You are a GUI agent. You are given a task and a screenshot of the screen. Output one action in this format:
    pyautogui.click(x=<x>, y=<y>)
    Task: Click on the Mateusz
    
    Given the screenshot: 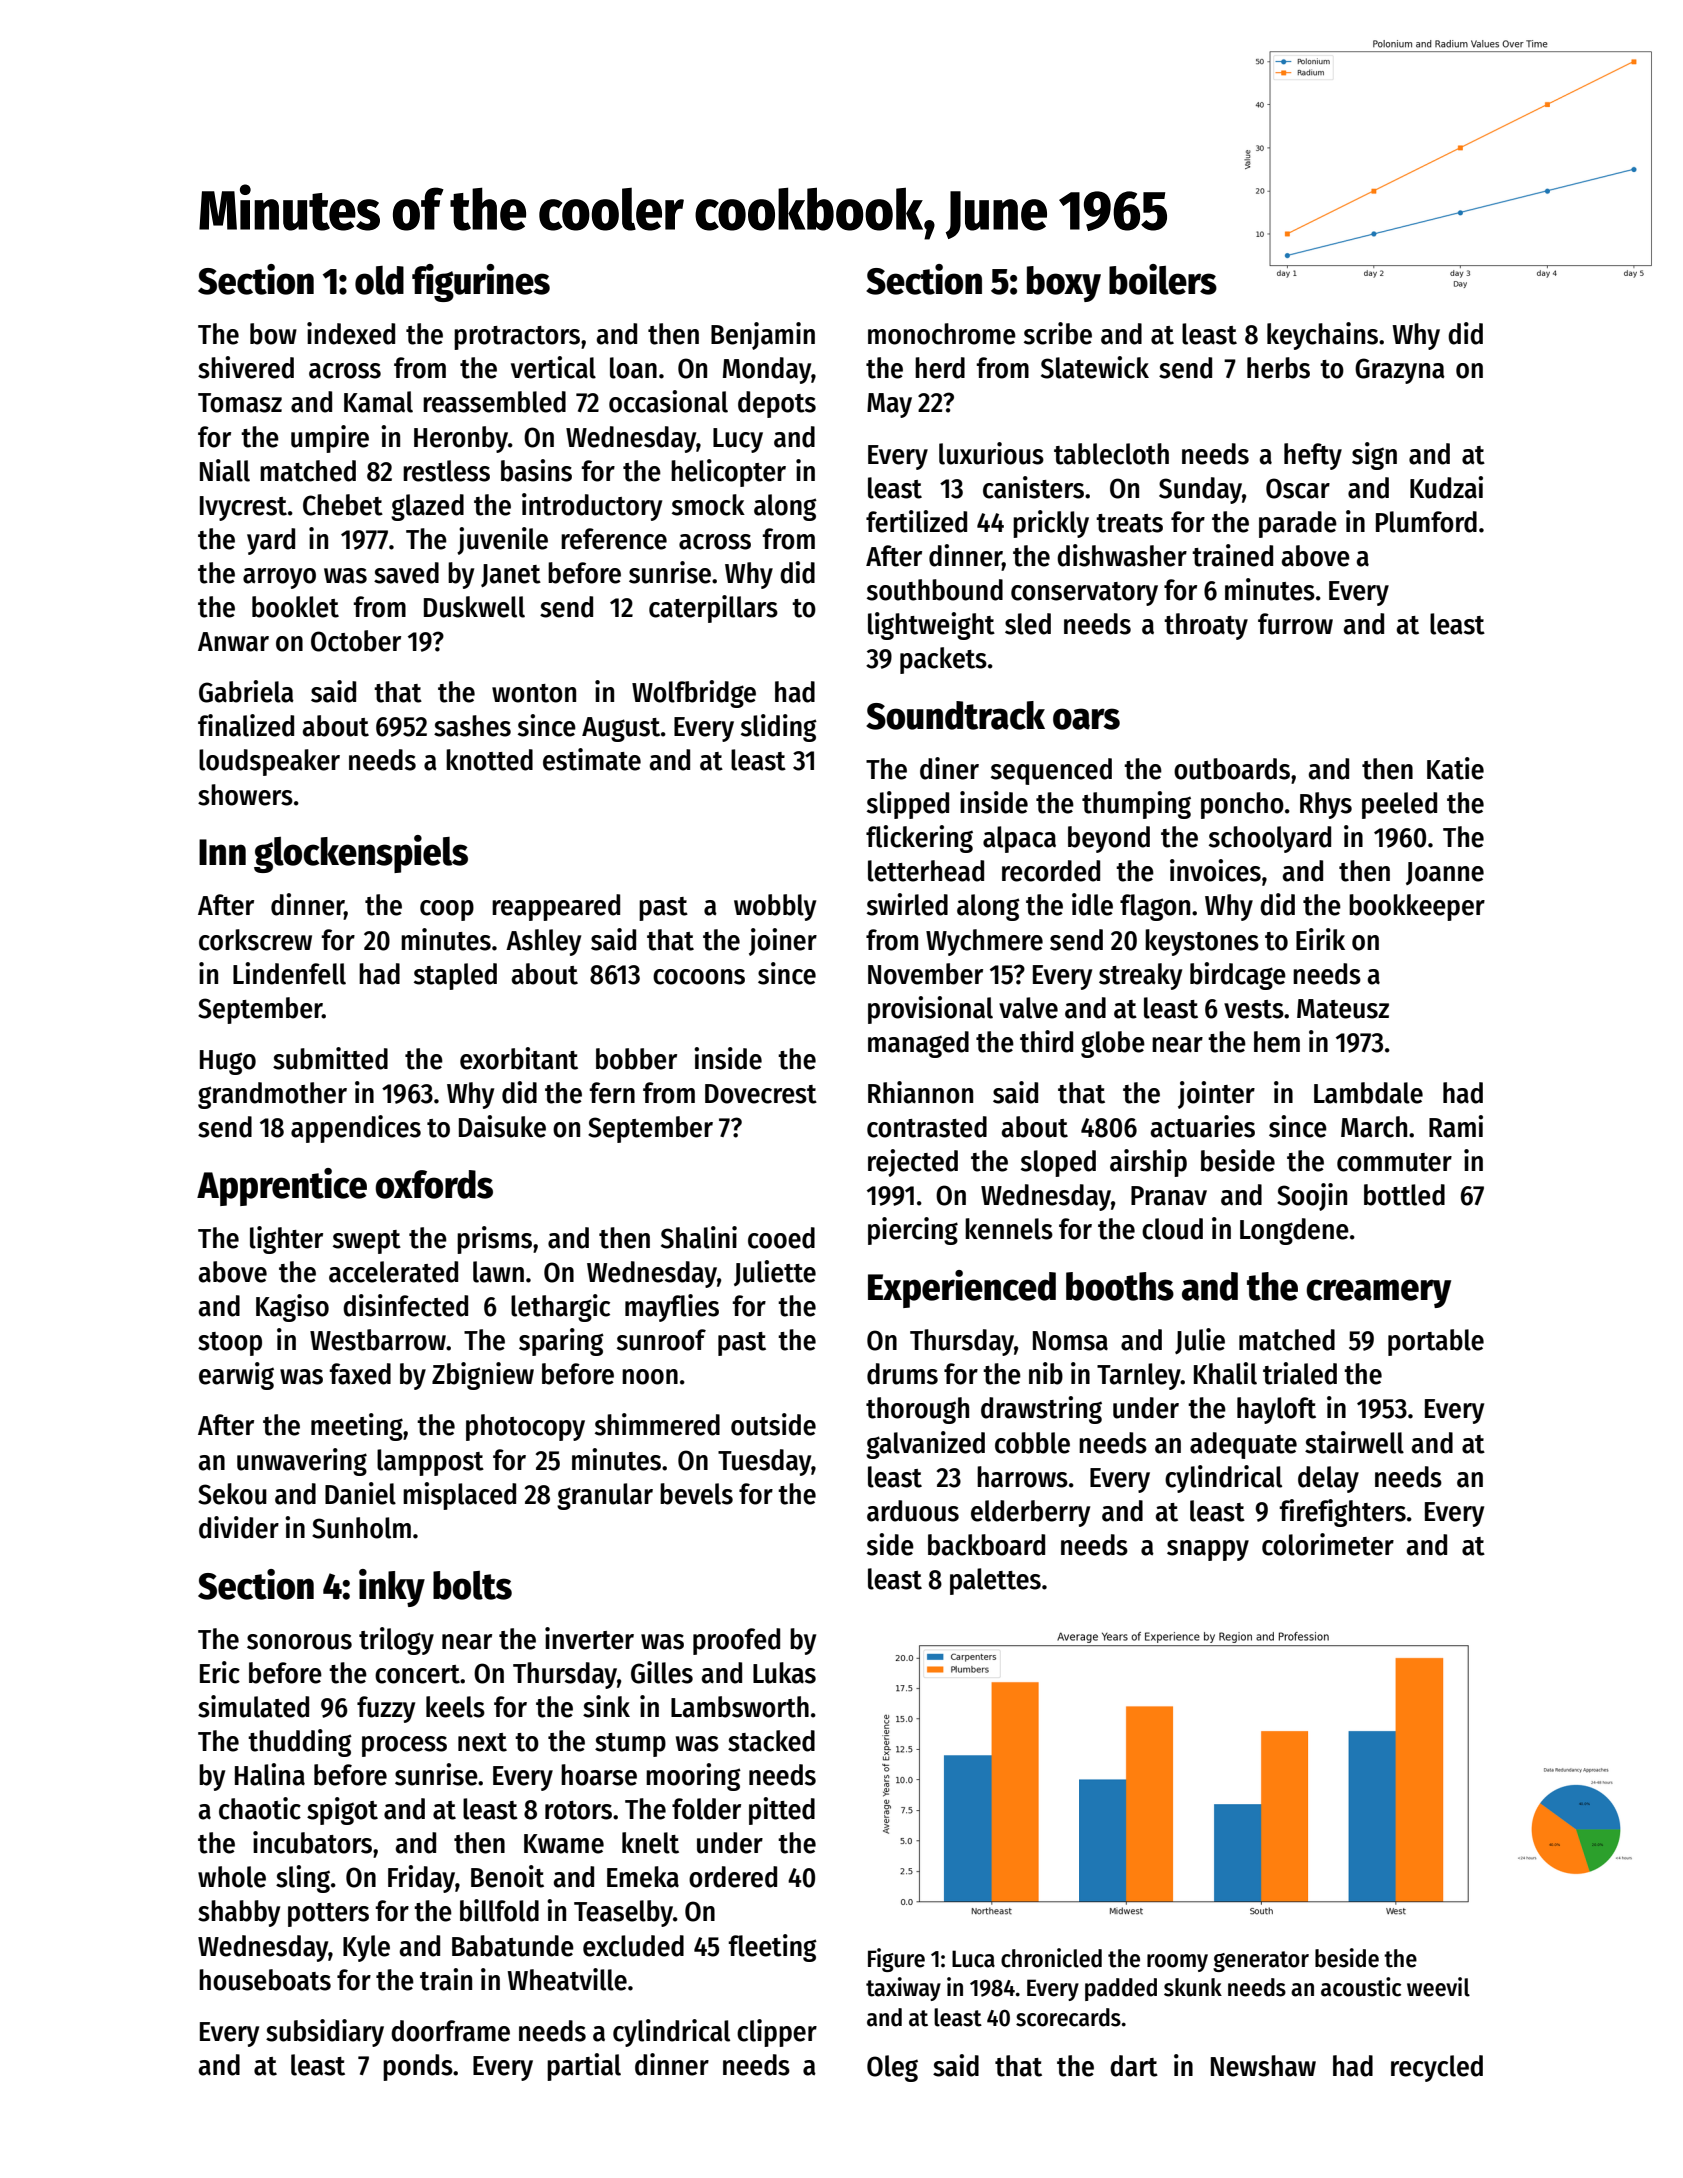 What is the action you would take?
    pyautogui.click(x=1343, y=1009)
